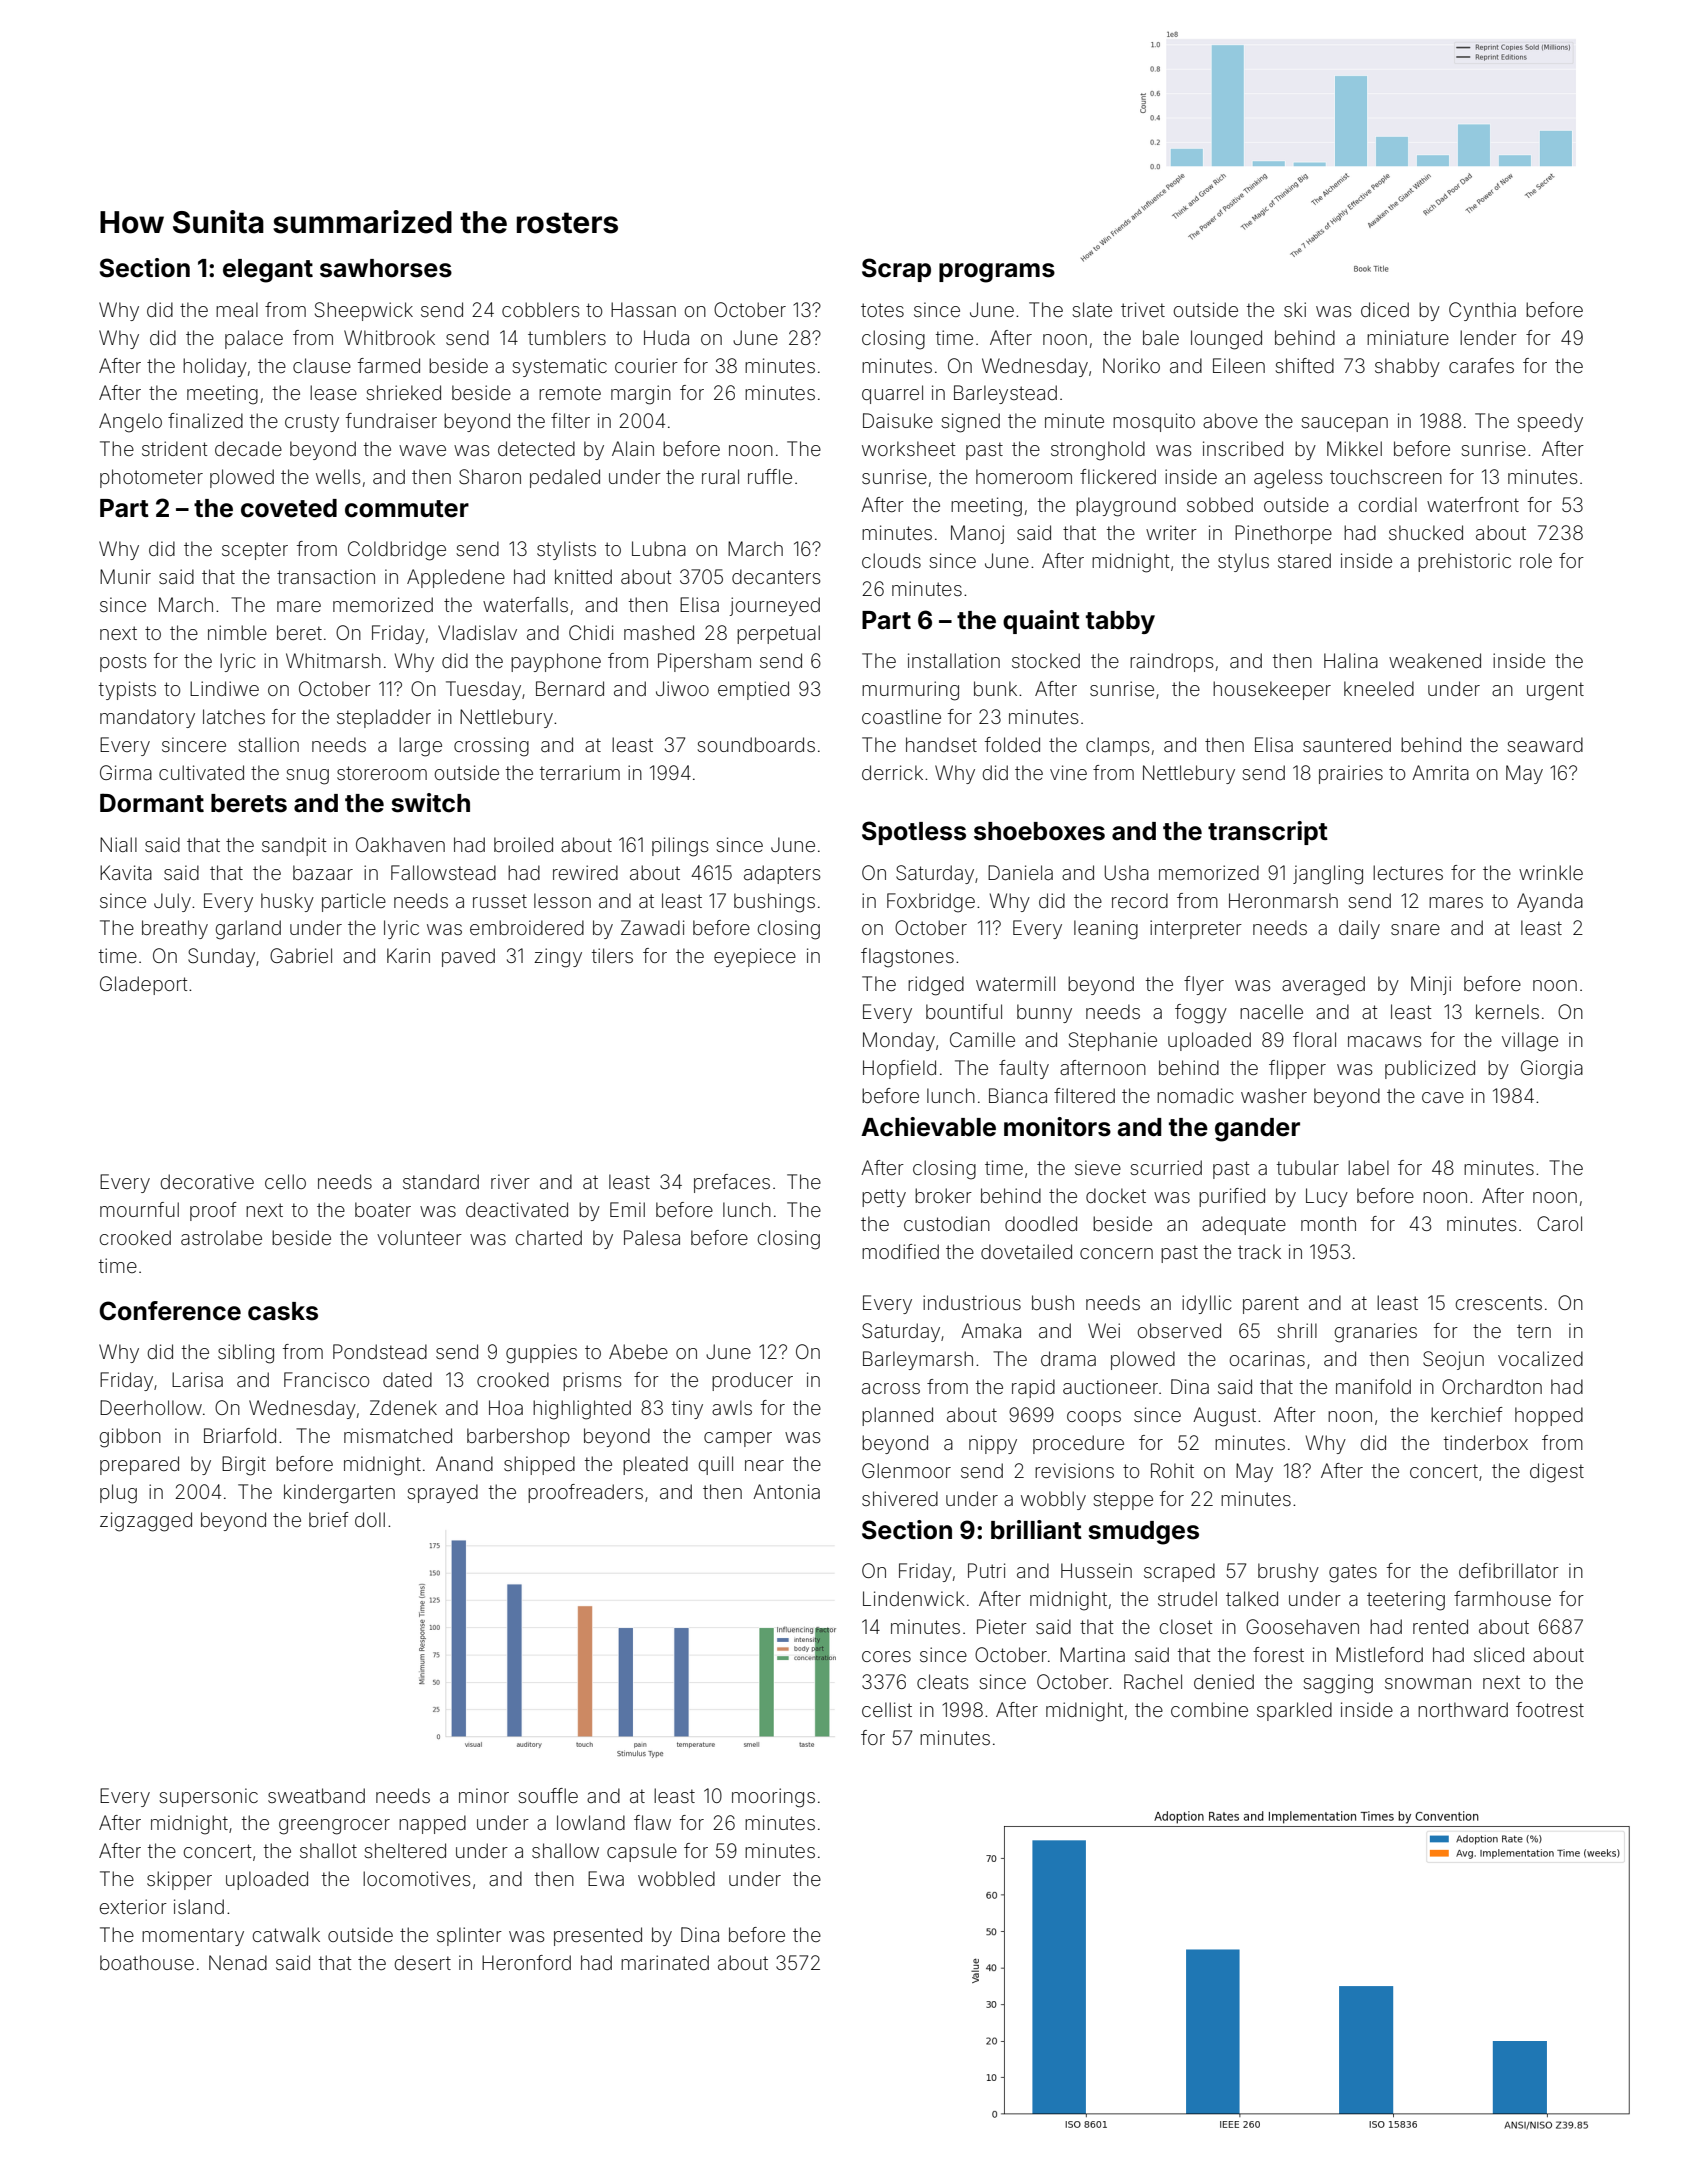 The height and width of the document is (2178, 1683). What do you see at coordinates (652, 1237) in the document?
I see `Palesa` at bounding box center [652, 1237].
